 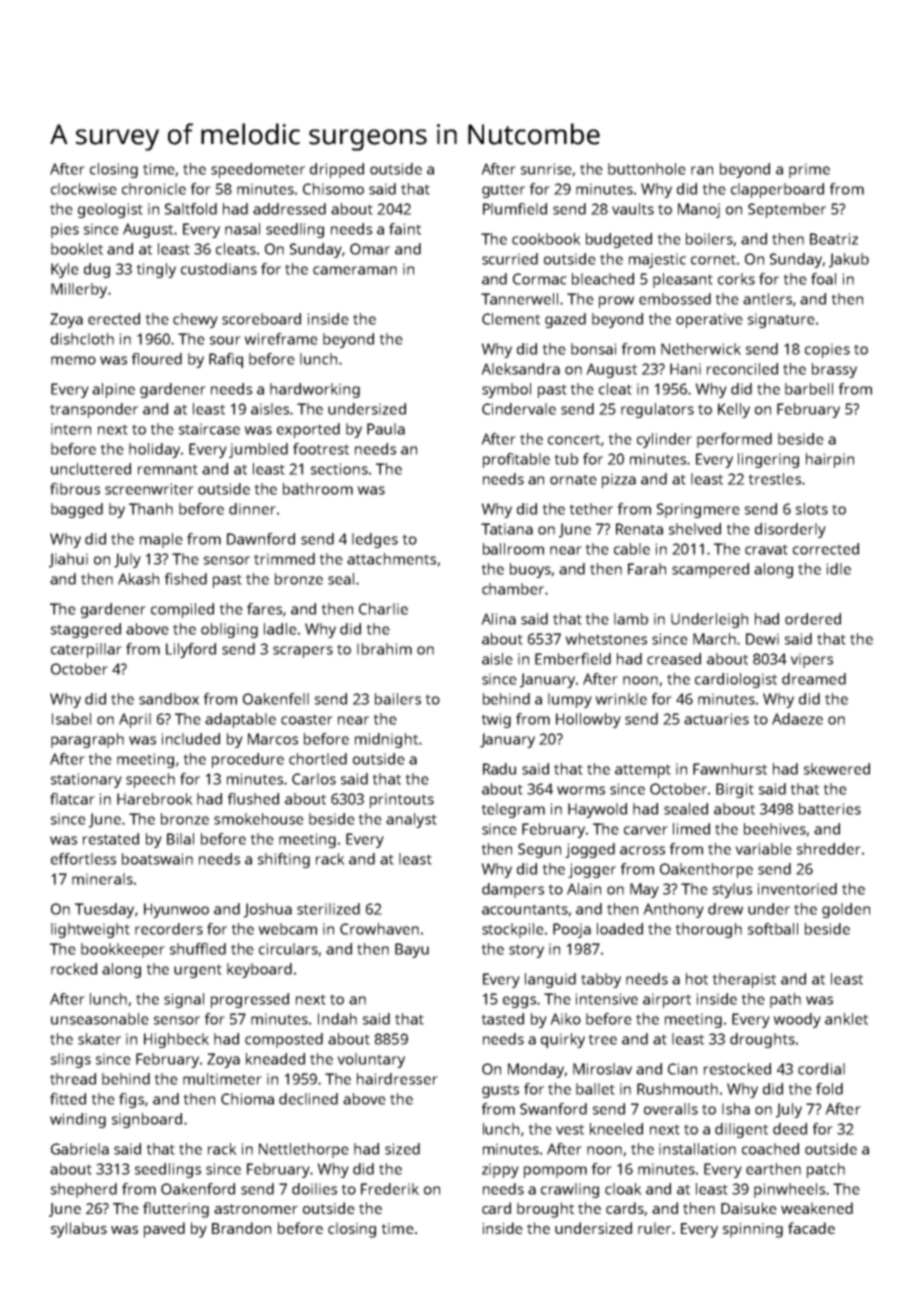 What do you see at coordinates (546, 169) in the screenshot?
I see `sunrise` at bounding box center [546, 169].
